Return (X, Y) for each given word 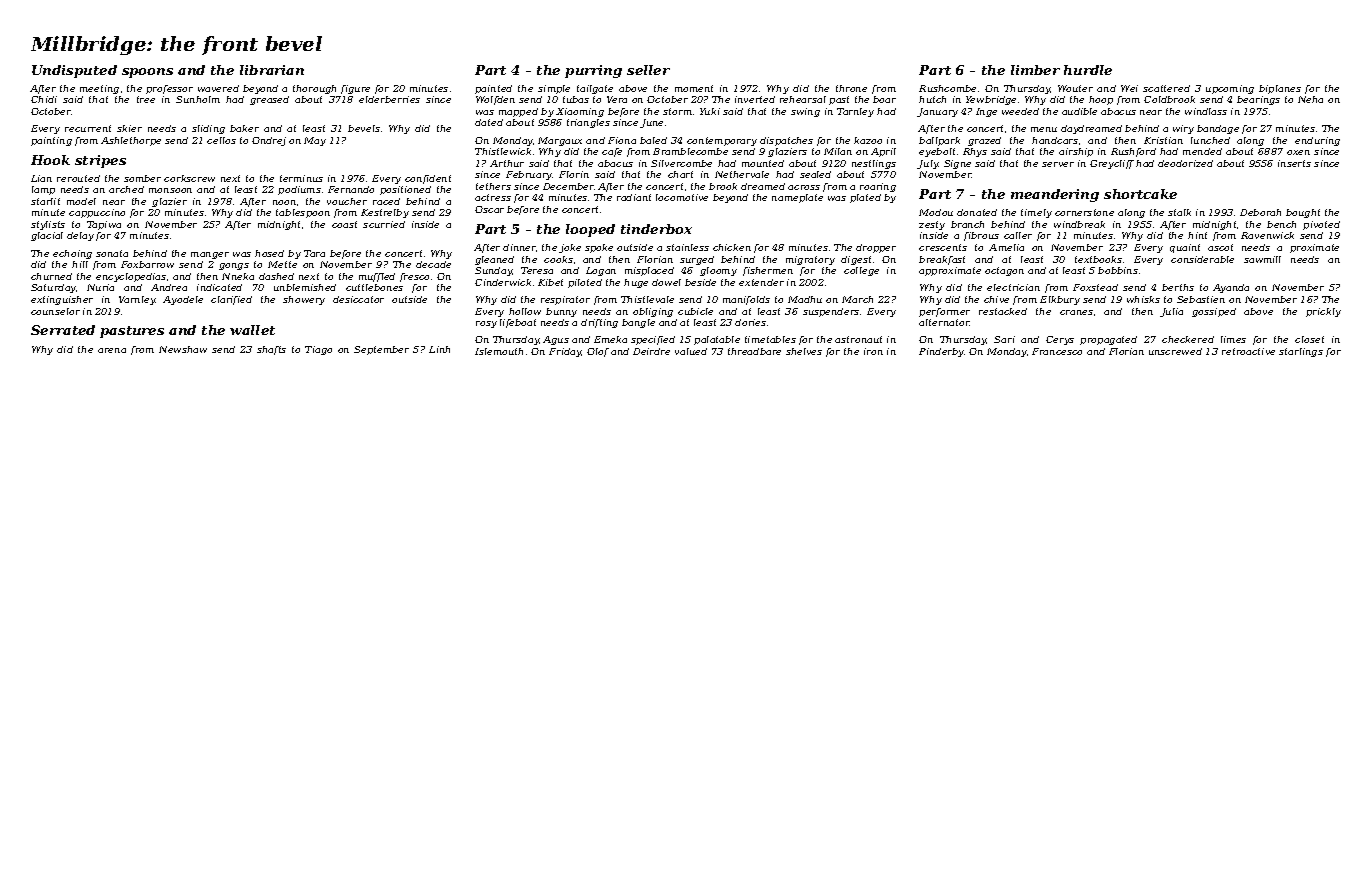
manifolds (746, 300)
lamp (43, 190)
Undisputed (74, 71)
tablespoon (303, 213)
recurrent (88, 128)
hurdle (1088, 70)
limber (1035, 70)
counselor (55, 311)
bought (1303, 213)
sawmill (1262, 259)
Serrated (63, 330)
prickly (1323, 312)
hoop (1101, 100)
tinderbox (656, 229)
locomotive (682, 197)
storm (677, 111)
